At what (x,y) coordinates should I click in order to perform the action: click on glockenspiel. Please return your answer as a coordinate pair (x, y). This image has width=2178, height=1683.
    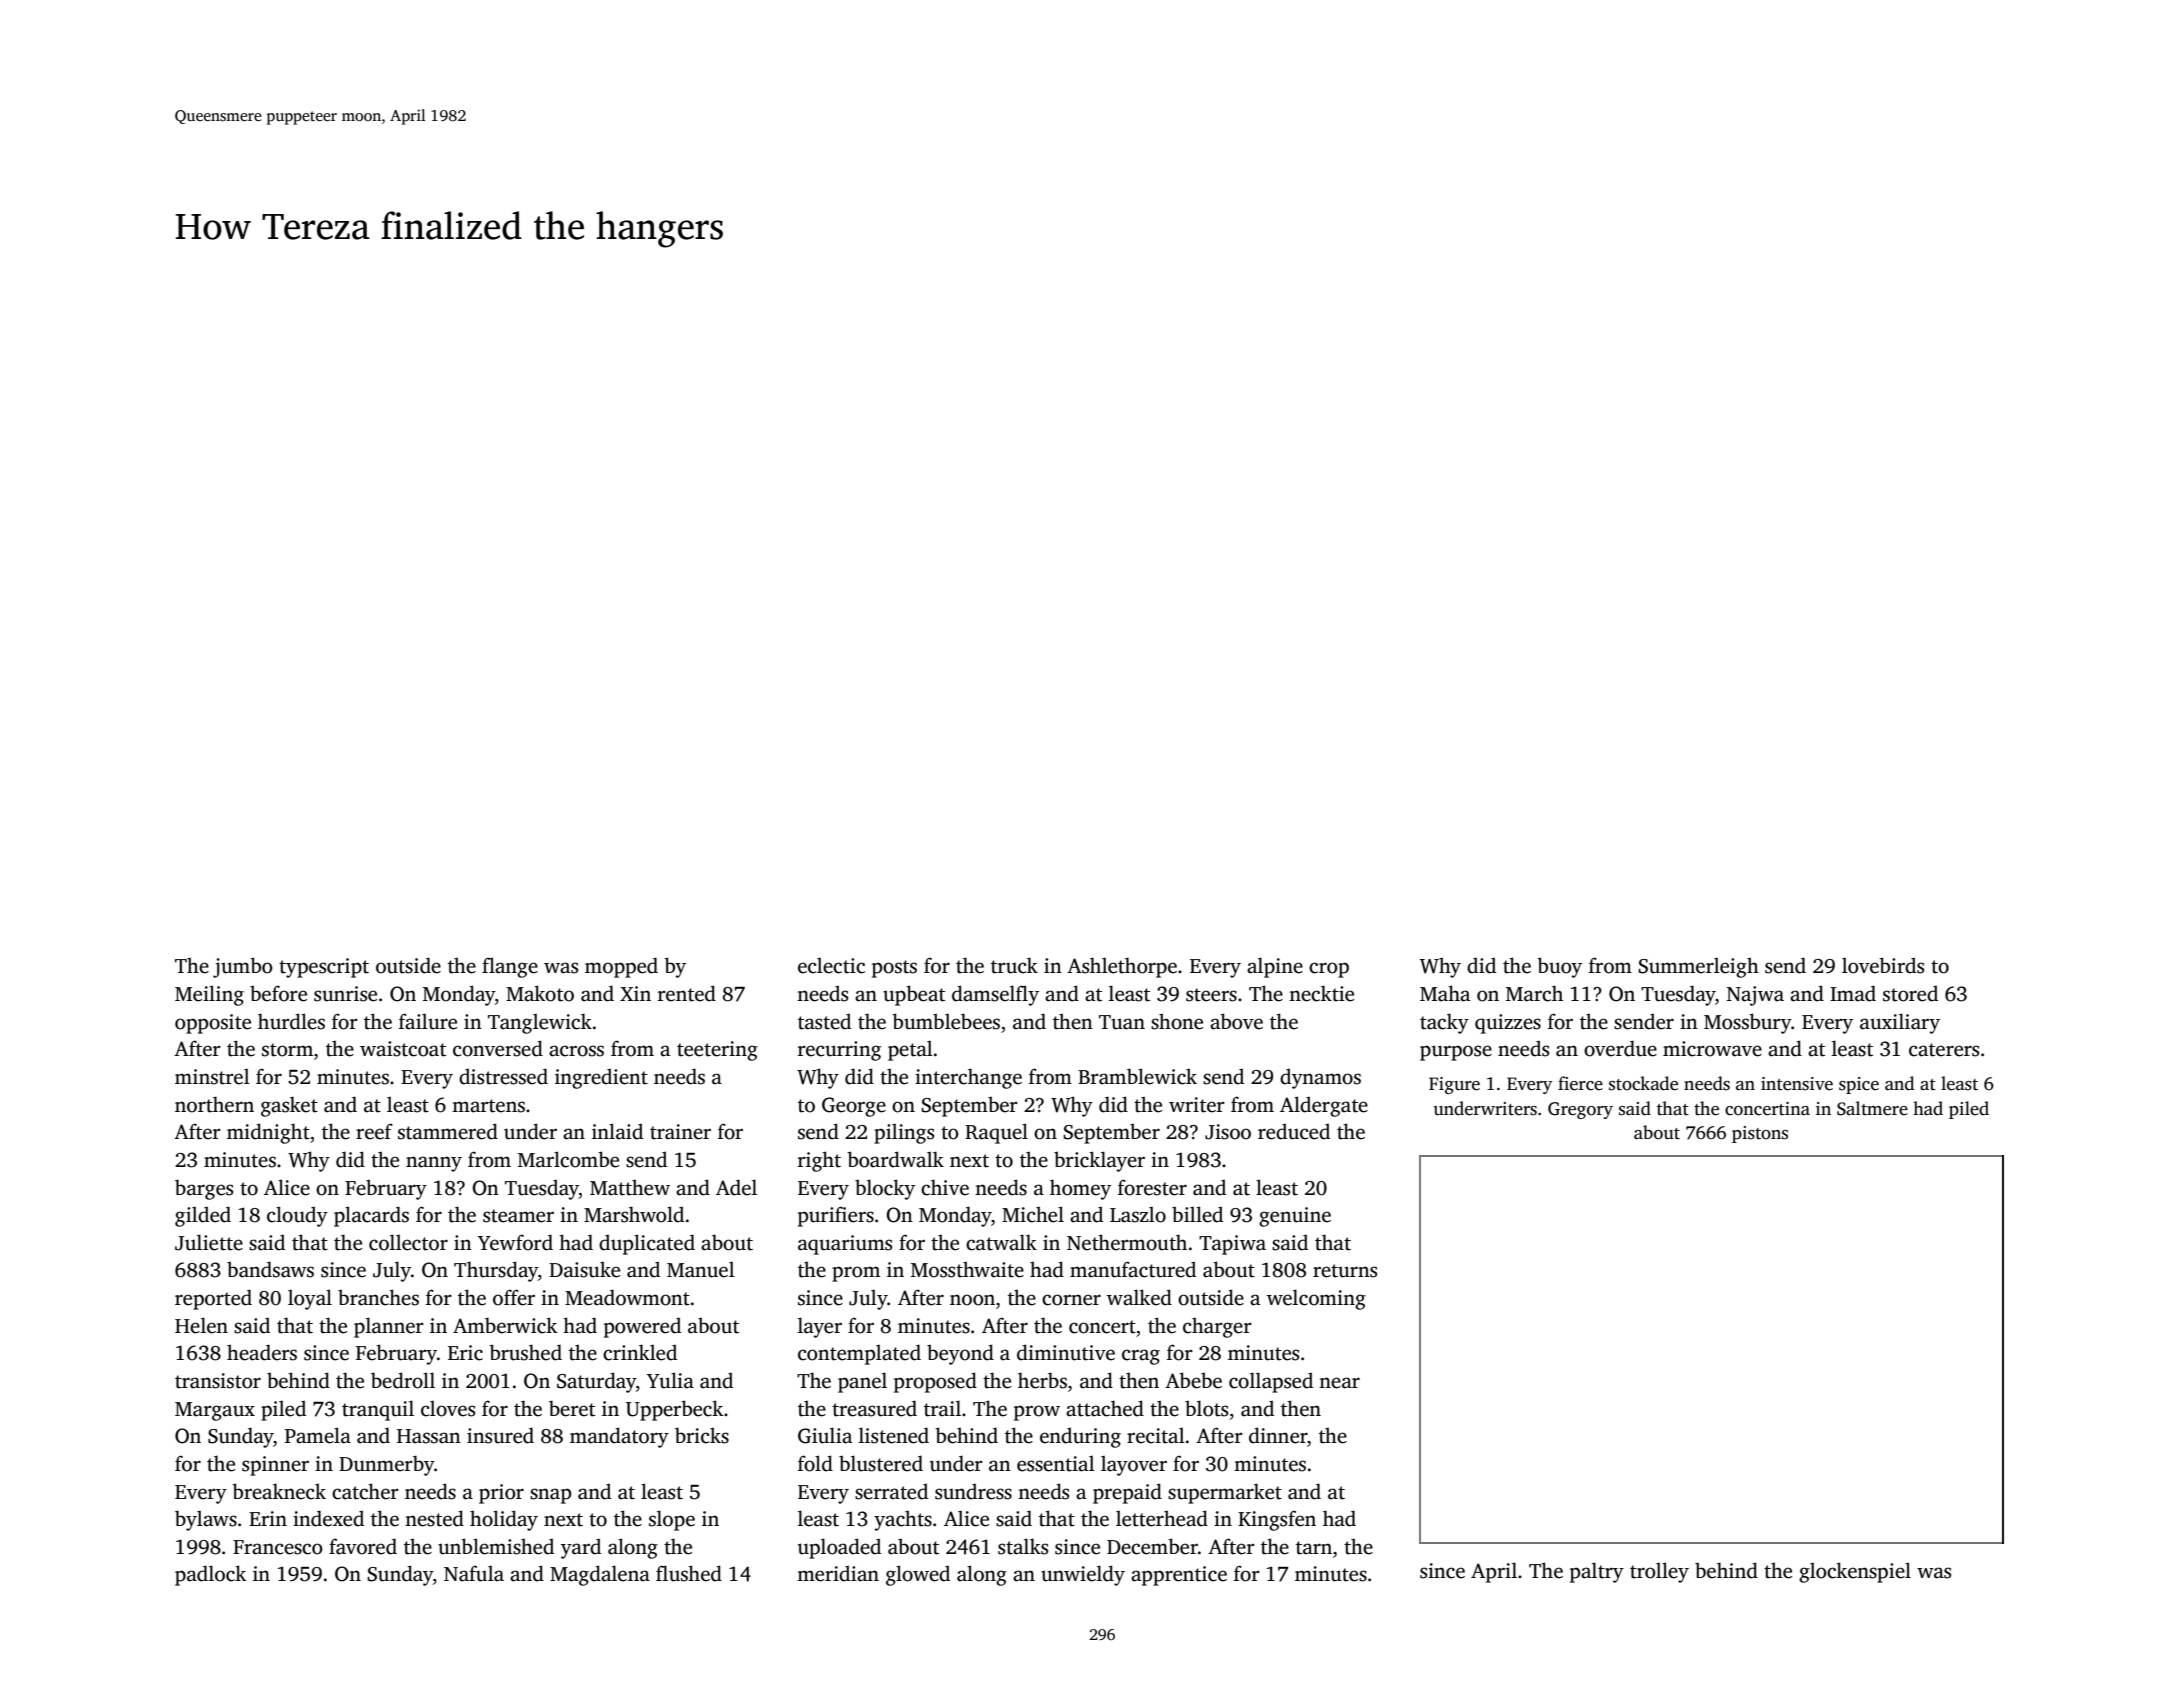
    Looking at the image, I should click on (1855, 1572).
